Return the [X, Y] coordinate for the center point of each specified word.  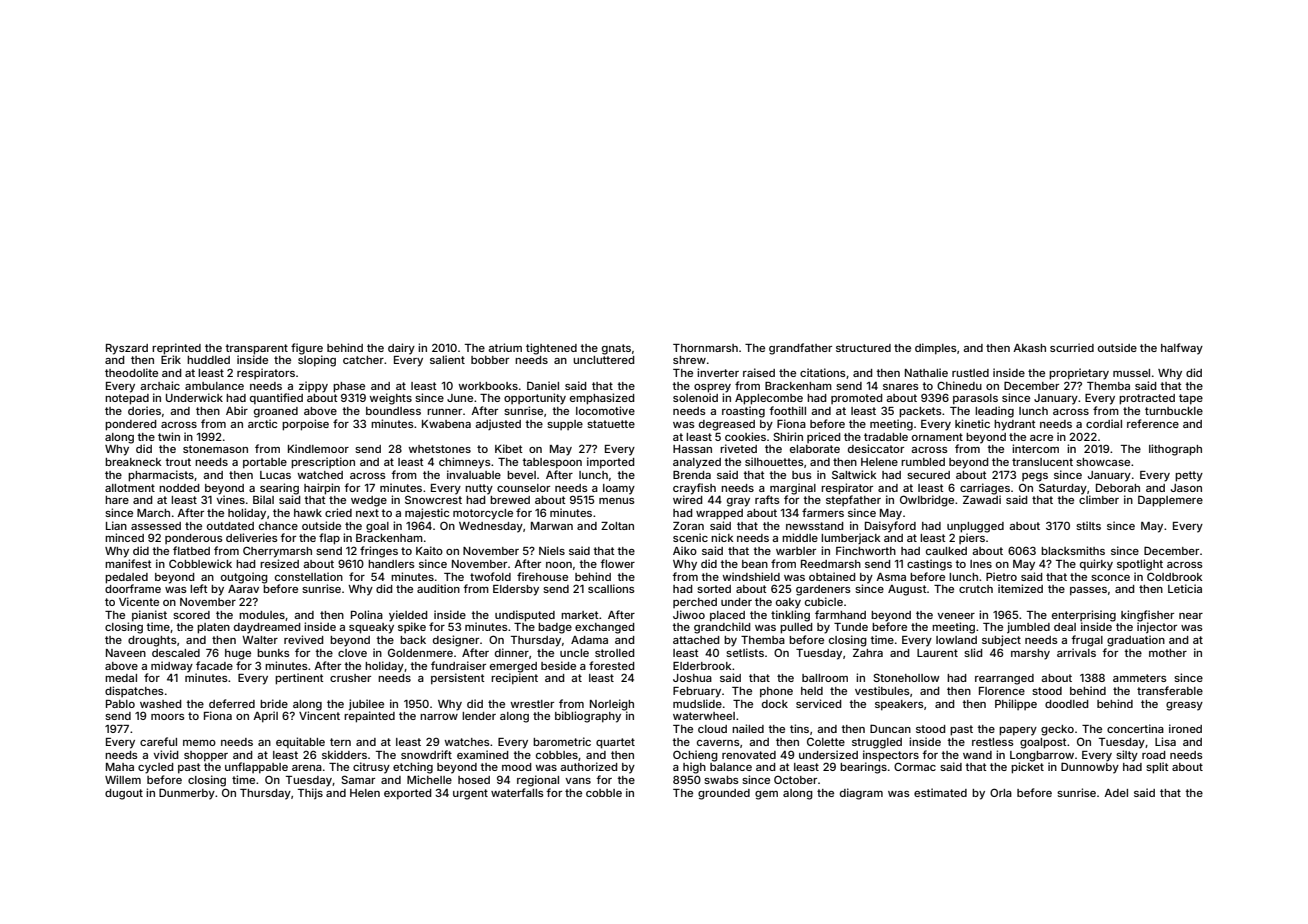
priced [824, 437]
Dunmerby [187, 794]
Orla [1001, 792]
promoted [857, 399]
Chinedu [959, 385]
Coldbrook [1175, 577]
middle [800, 537]
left [199, 588]
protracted [1147, 399]
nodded [179, 488]
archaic [160, 385]
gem [766, 795]
